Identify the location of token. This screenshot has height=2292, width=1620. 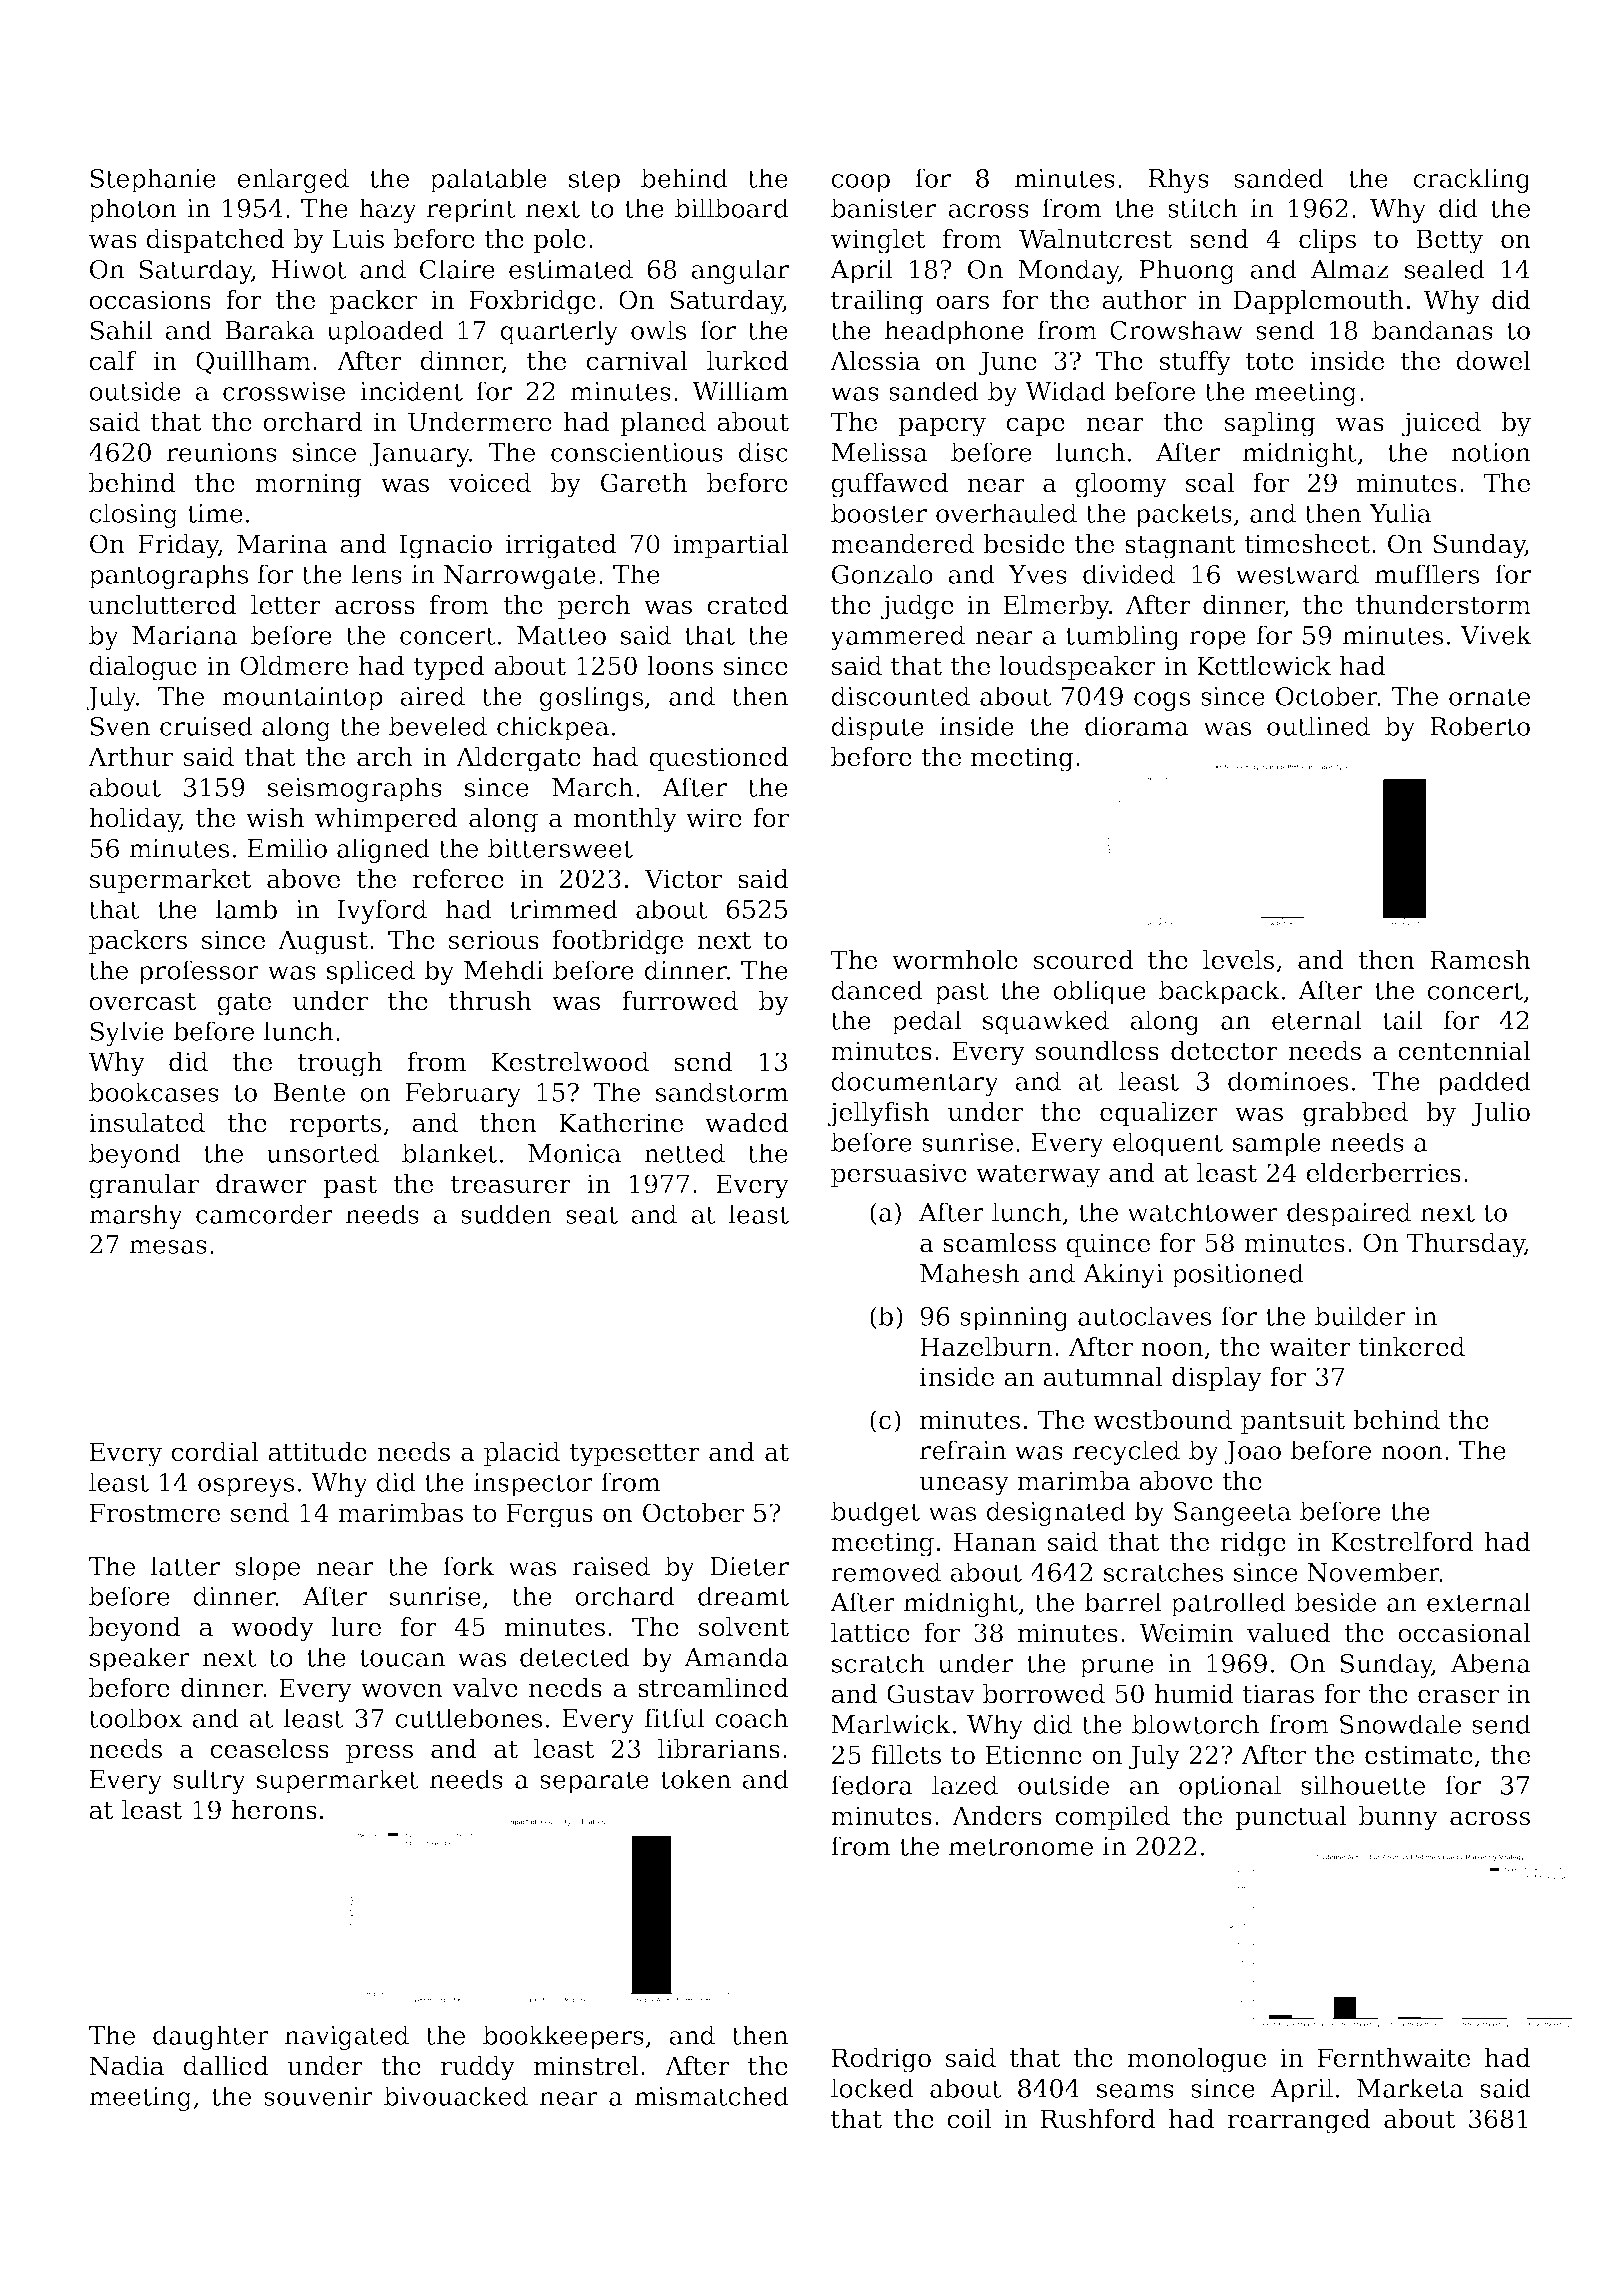
(695, 1779).
